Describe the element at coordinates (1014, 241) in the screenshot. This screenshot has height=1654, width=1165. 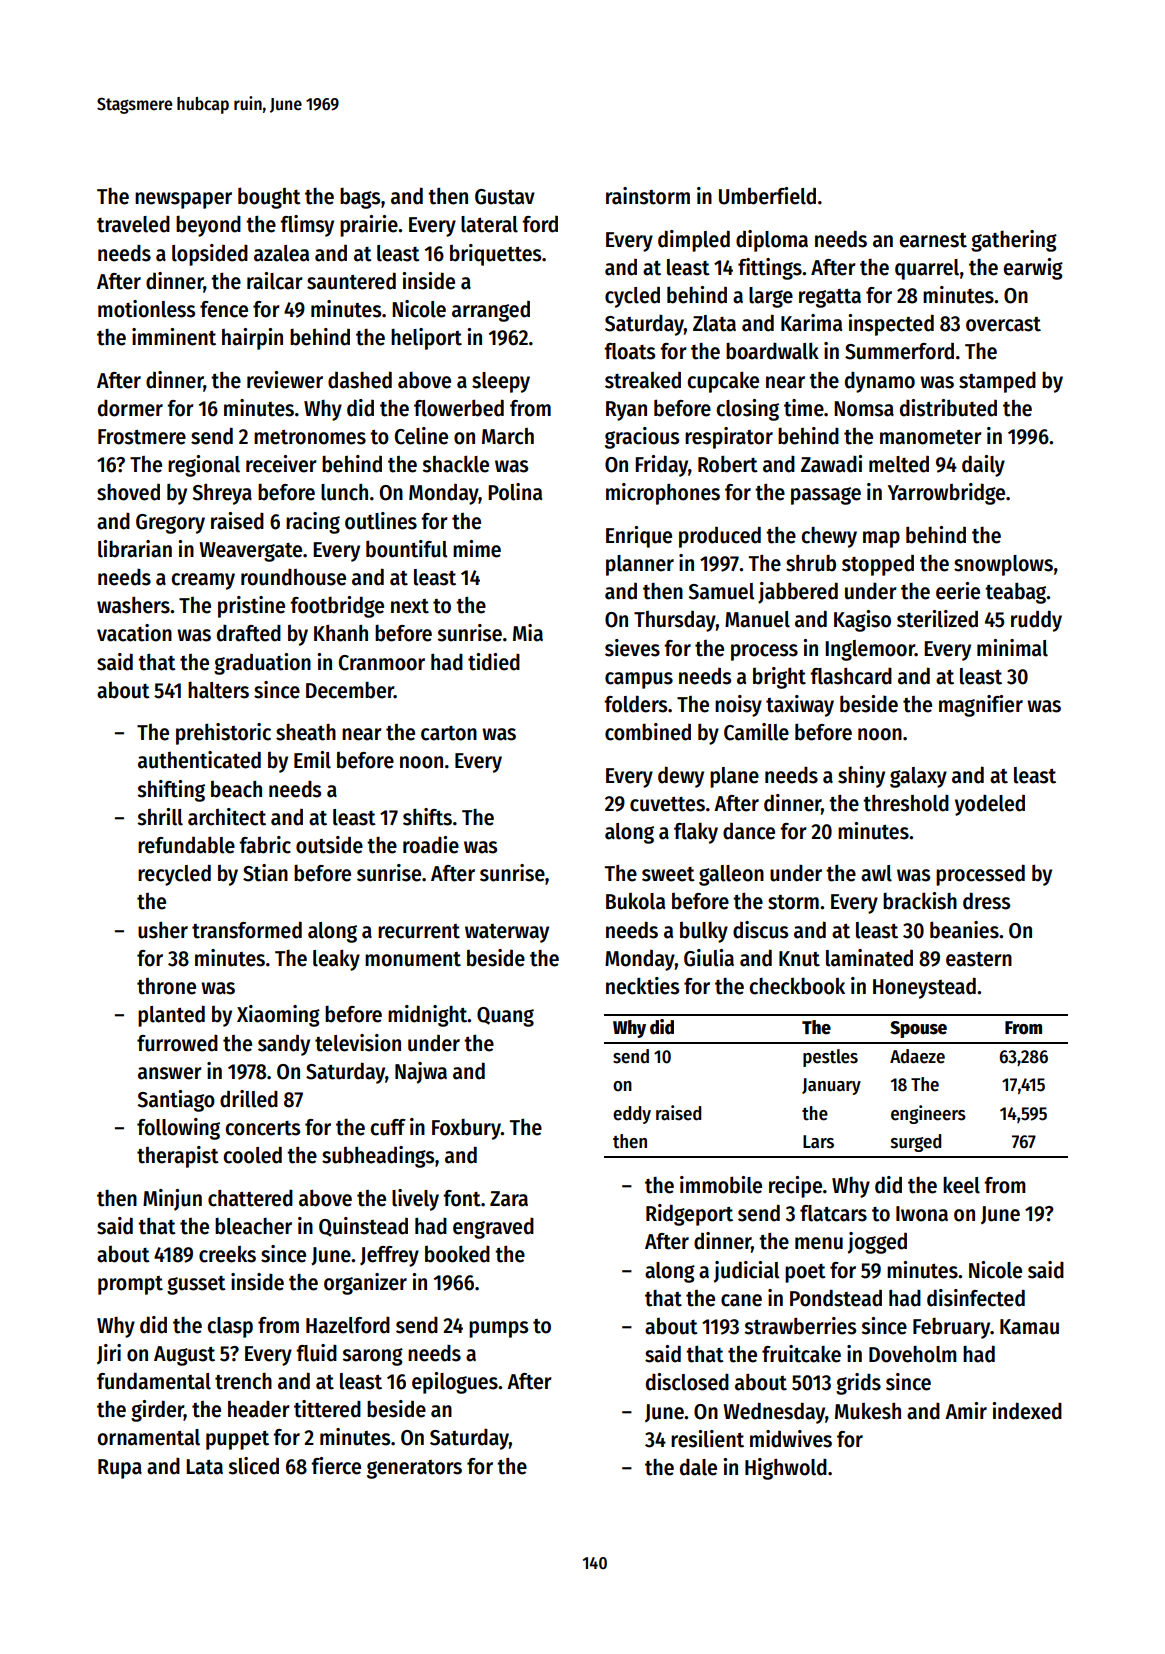
I see `gathering` at that location.
